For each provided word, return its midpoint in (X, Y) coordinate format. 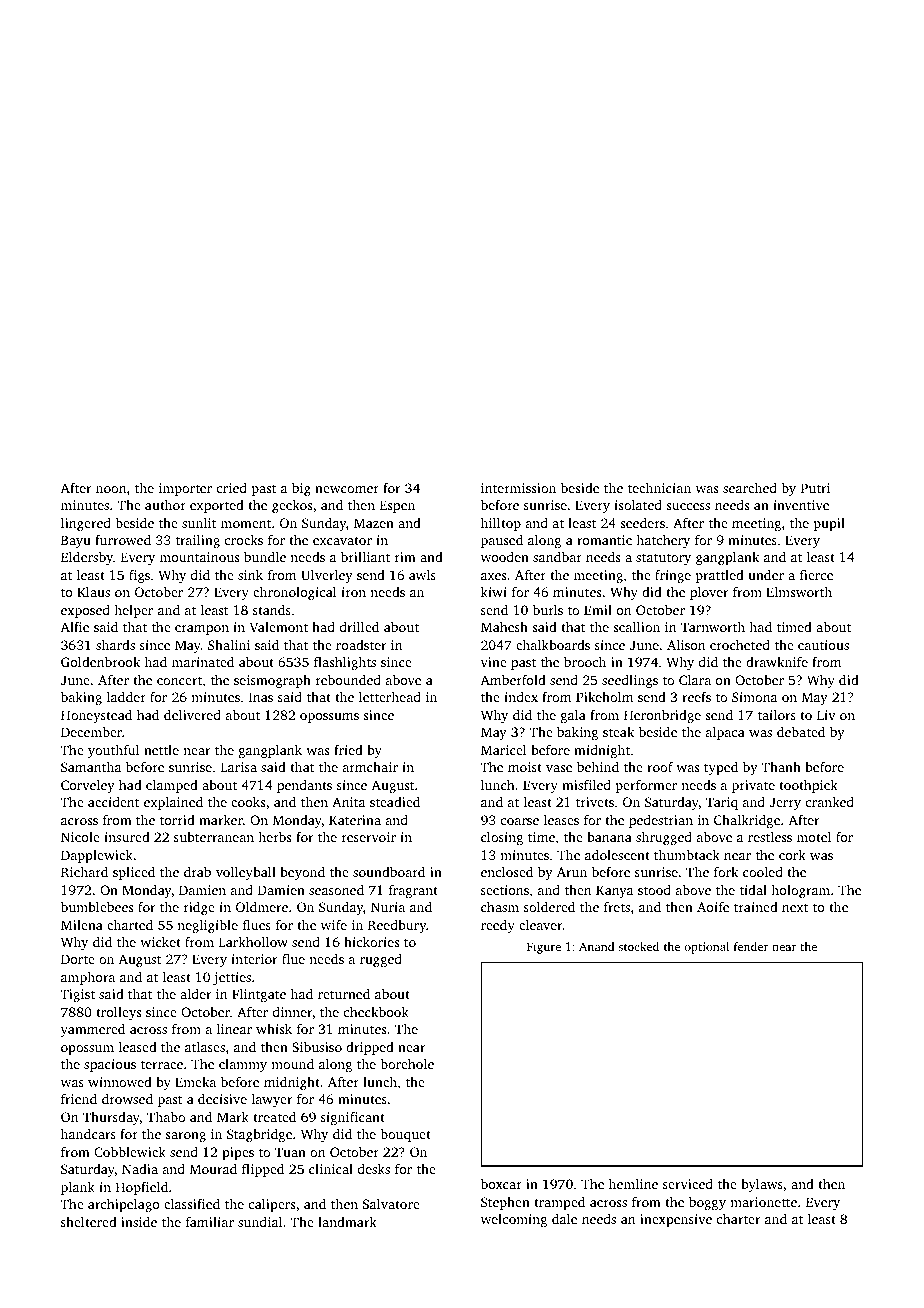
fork (726, 871)
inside (139, 1222)
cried (232, 488)
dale (564, 1219)
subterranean (214, 837)
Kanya (614, 891)
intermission (518, 488)
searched (750, 487)
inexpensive (676, 1220)
